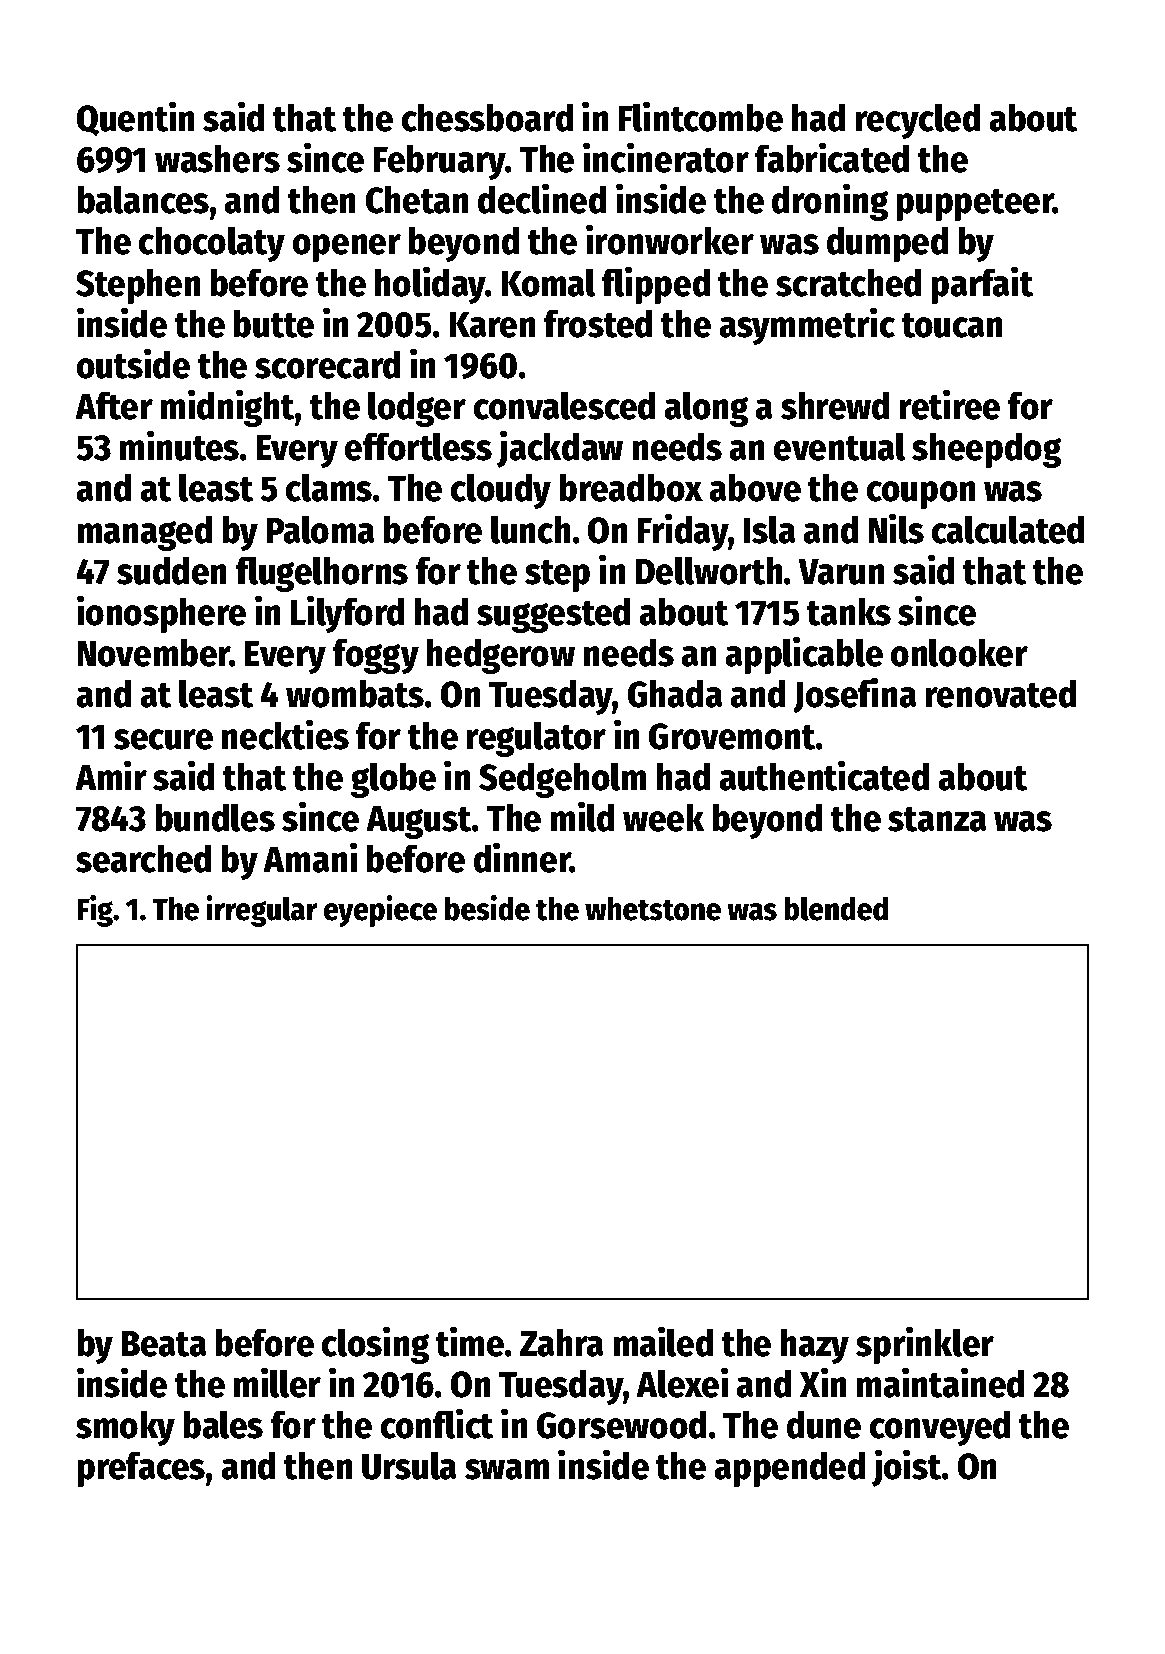 Image resolution: width=1165 pixels, height=1654 pixels. Describe the element at coordinates (114, 405) in the image. I see `After` at that location.
